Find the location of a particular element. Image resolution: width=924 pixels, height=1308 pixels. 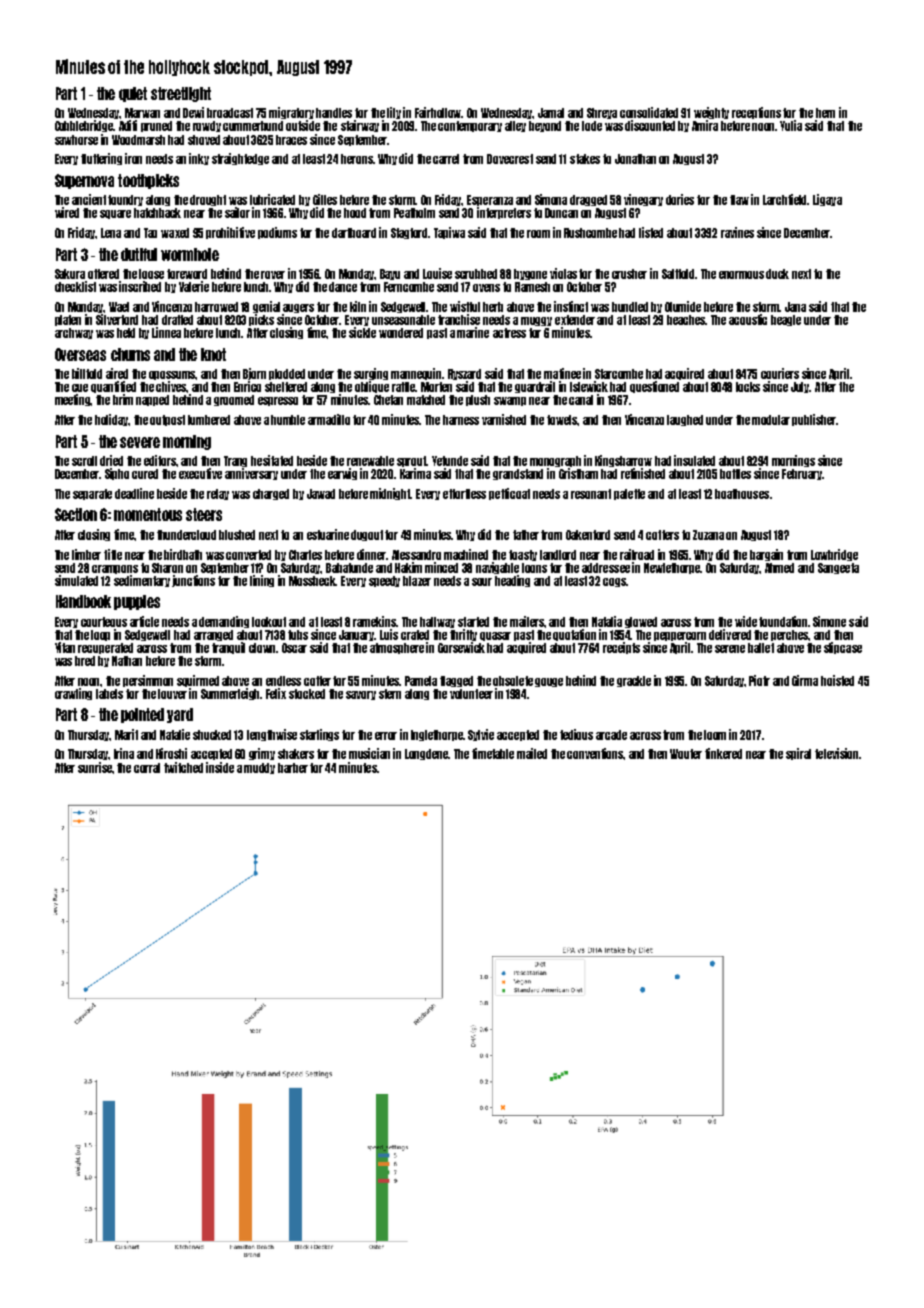

sunrise is located at coordinates (95, 767).
